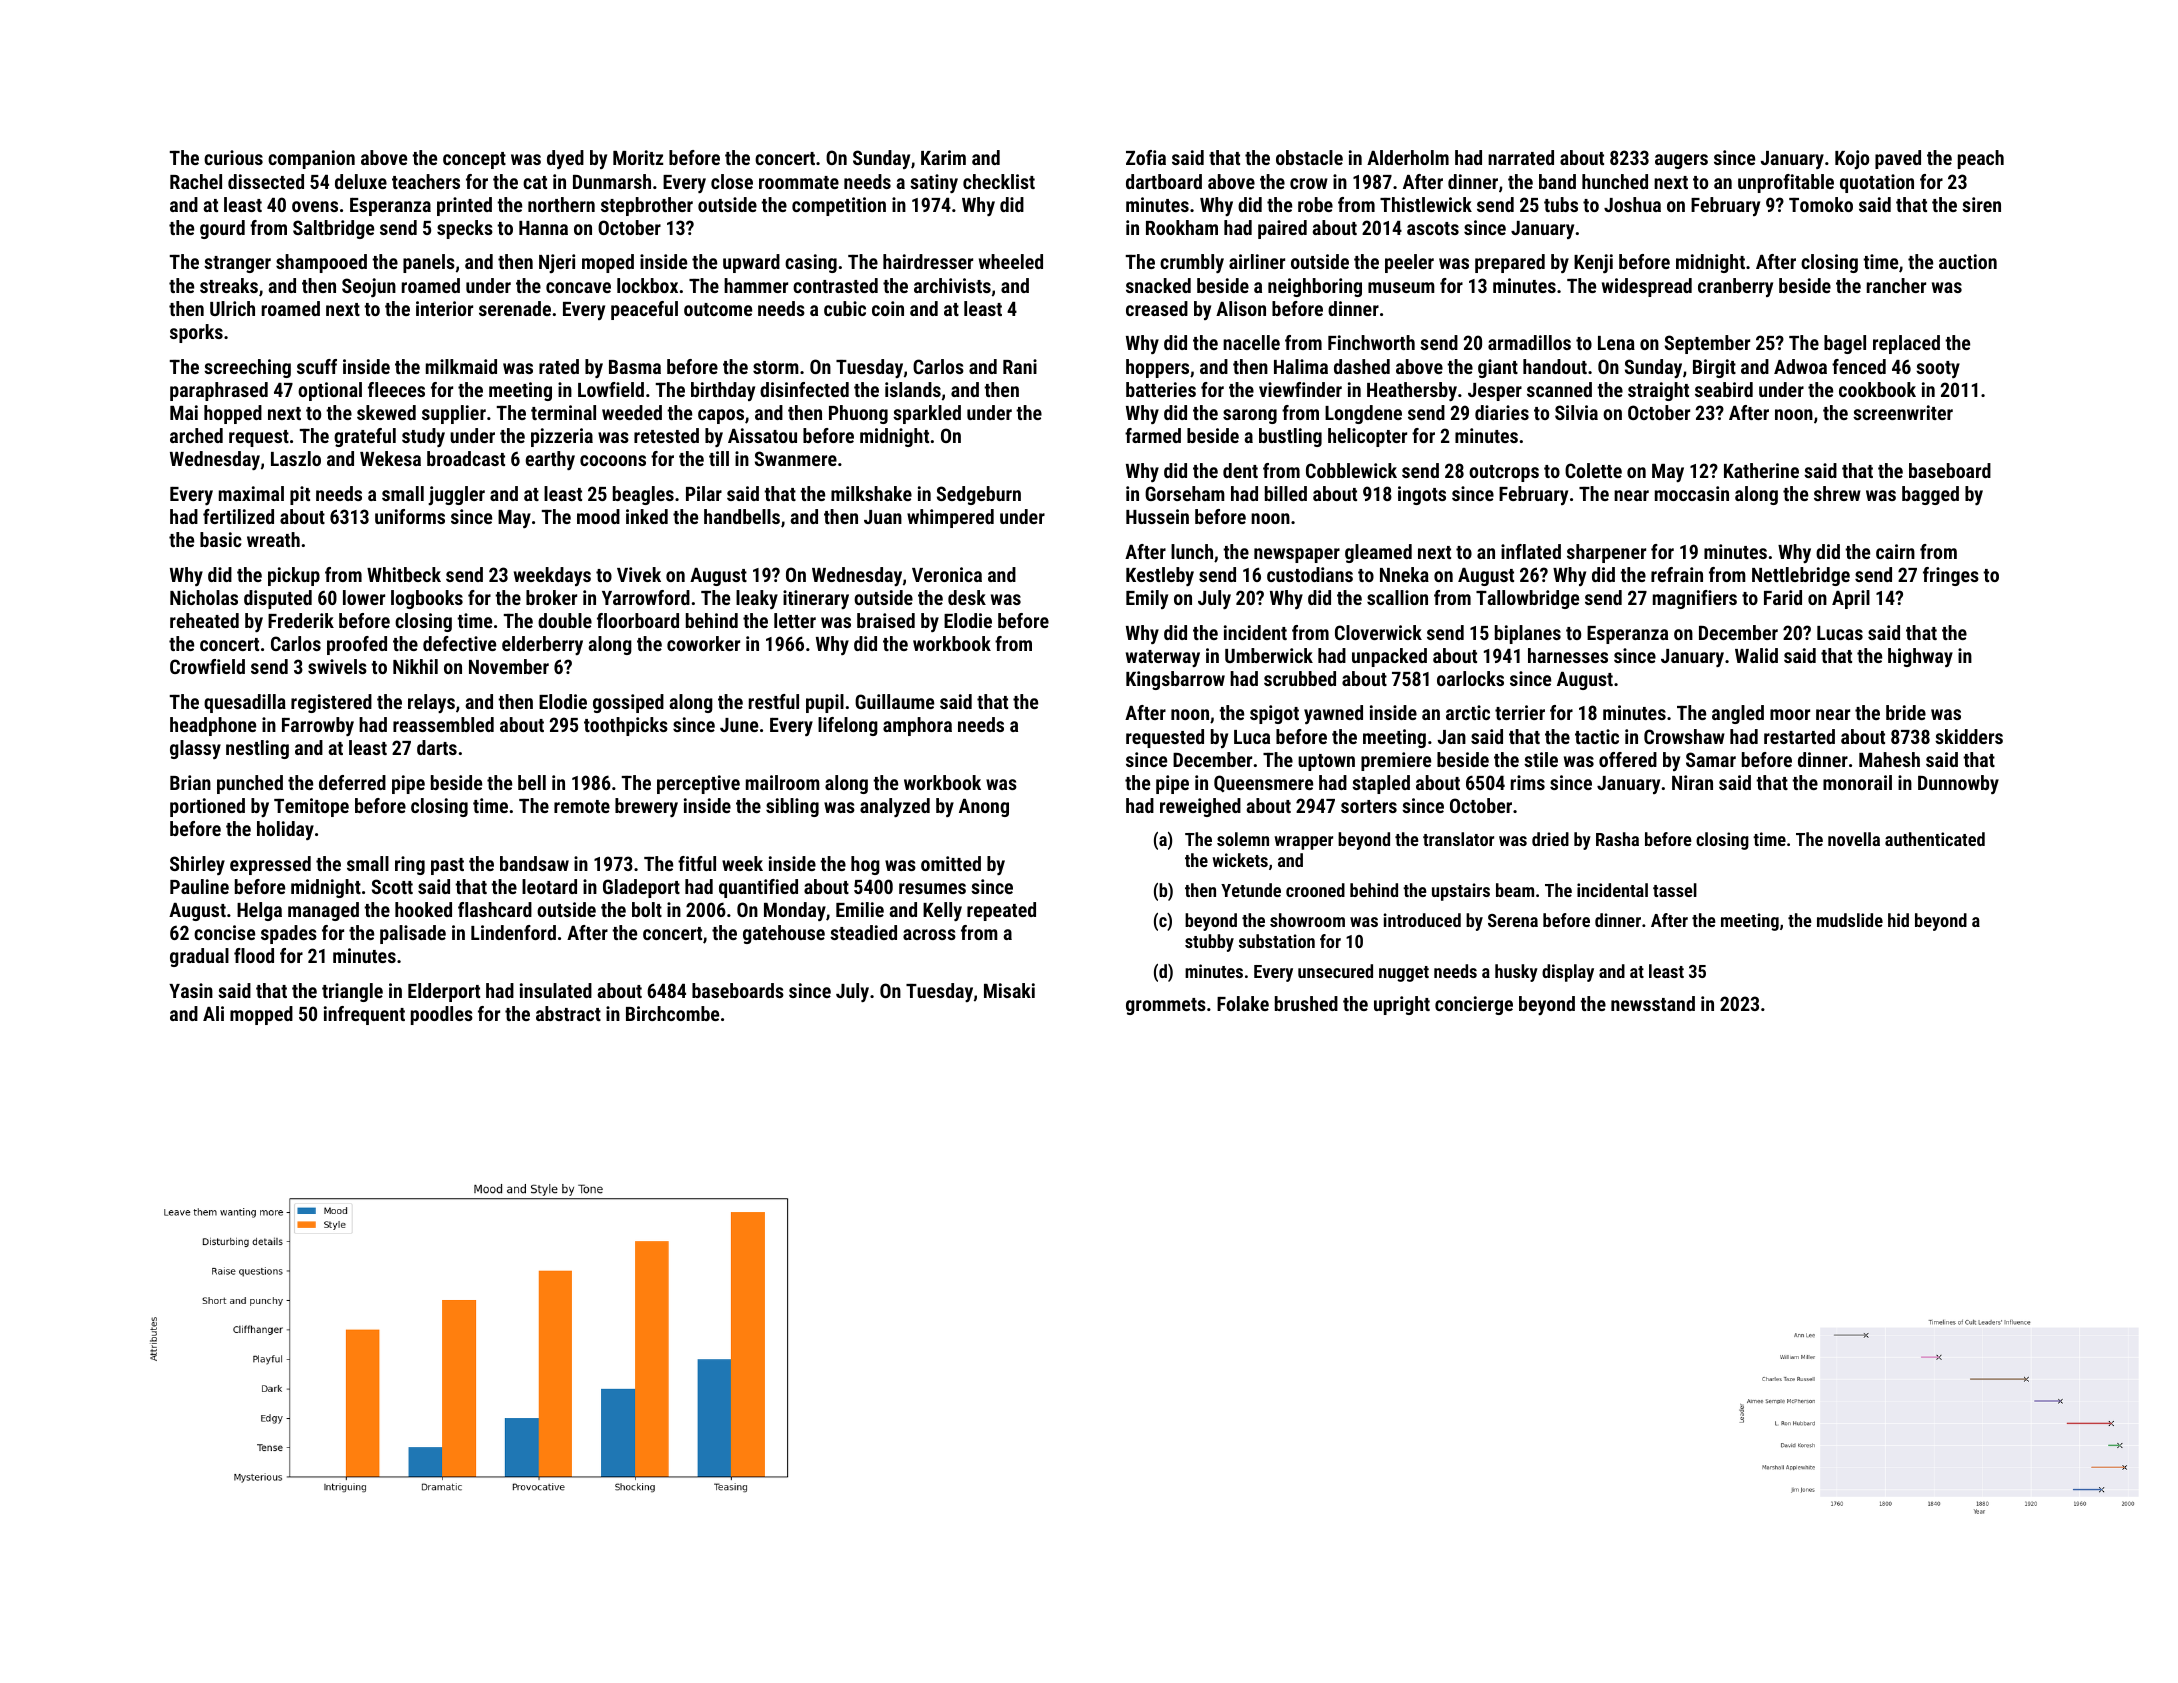 The height and width of the page is (1683, 2178). What do you see at coordinates (337, 666) in the page?
I see `swivels` at bounding box center [337, 666].
